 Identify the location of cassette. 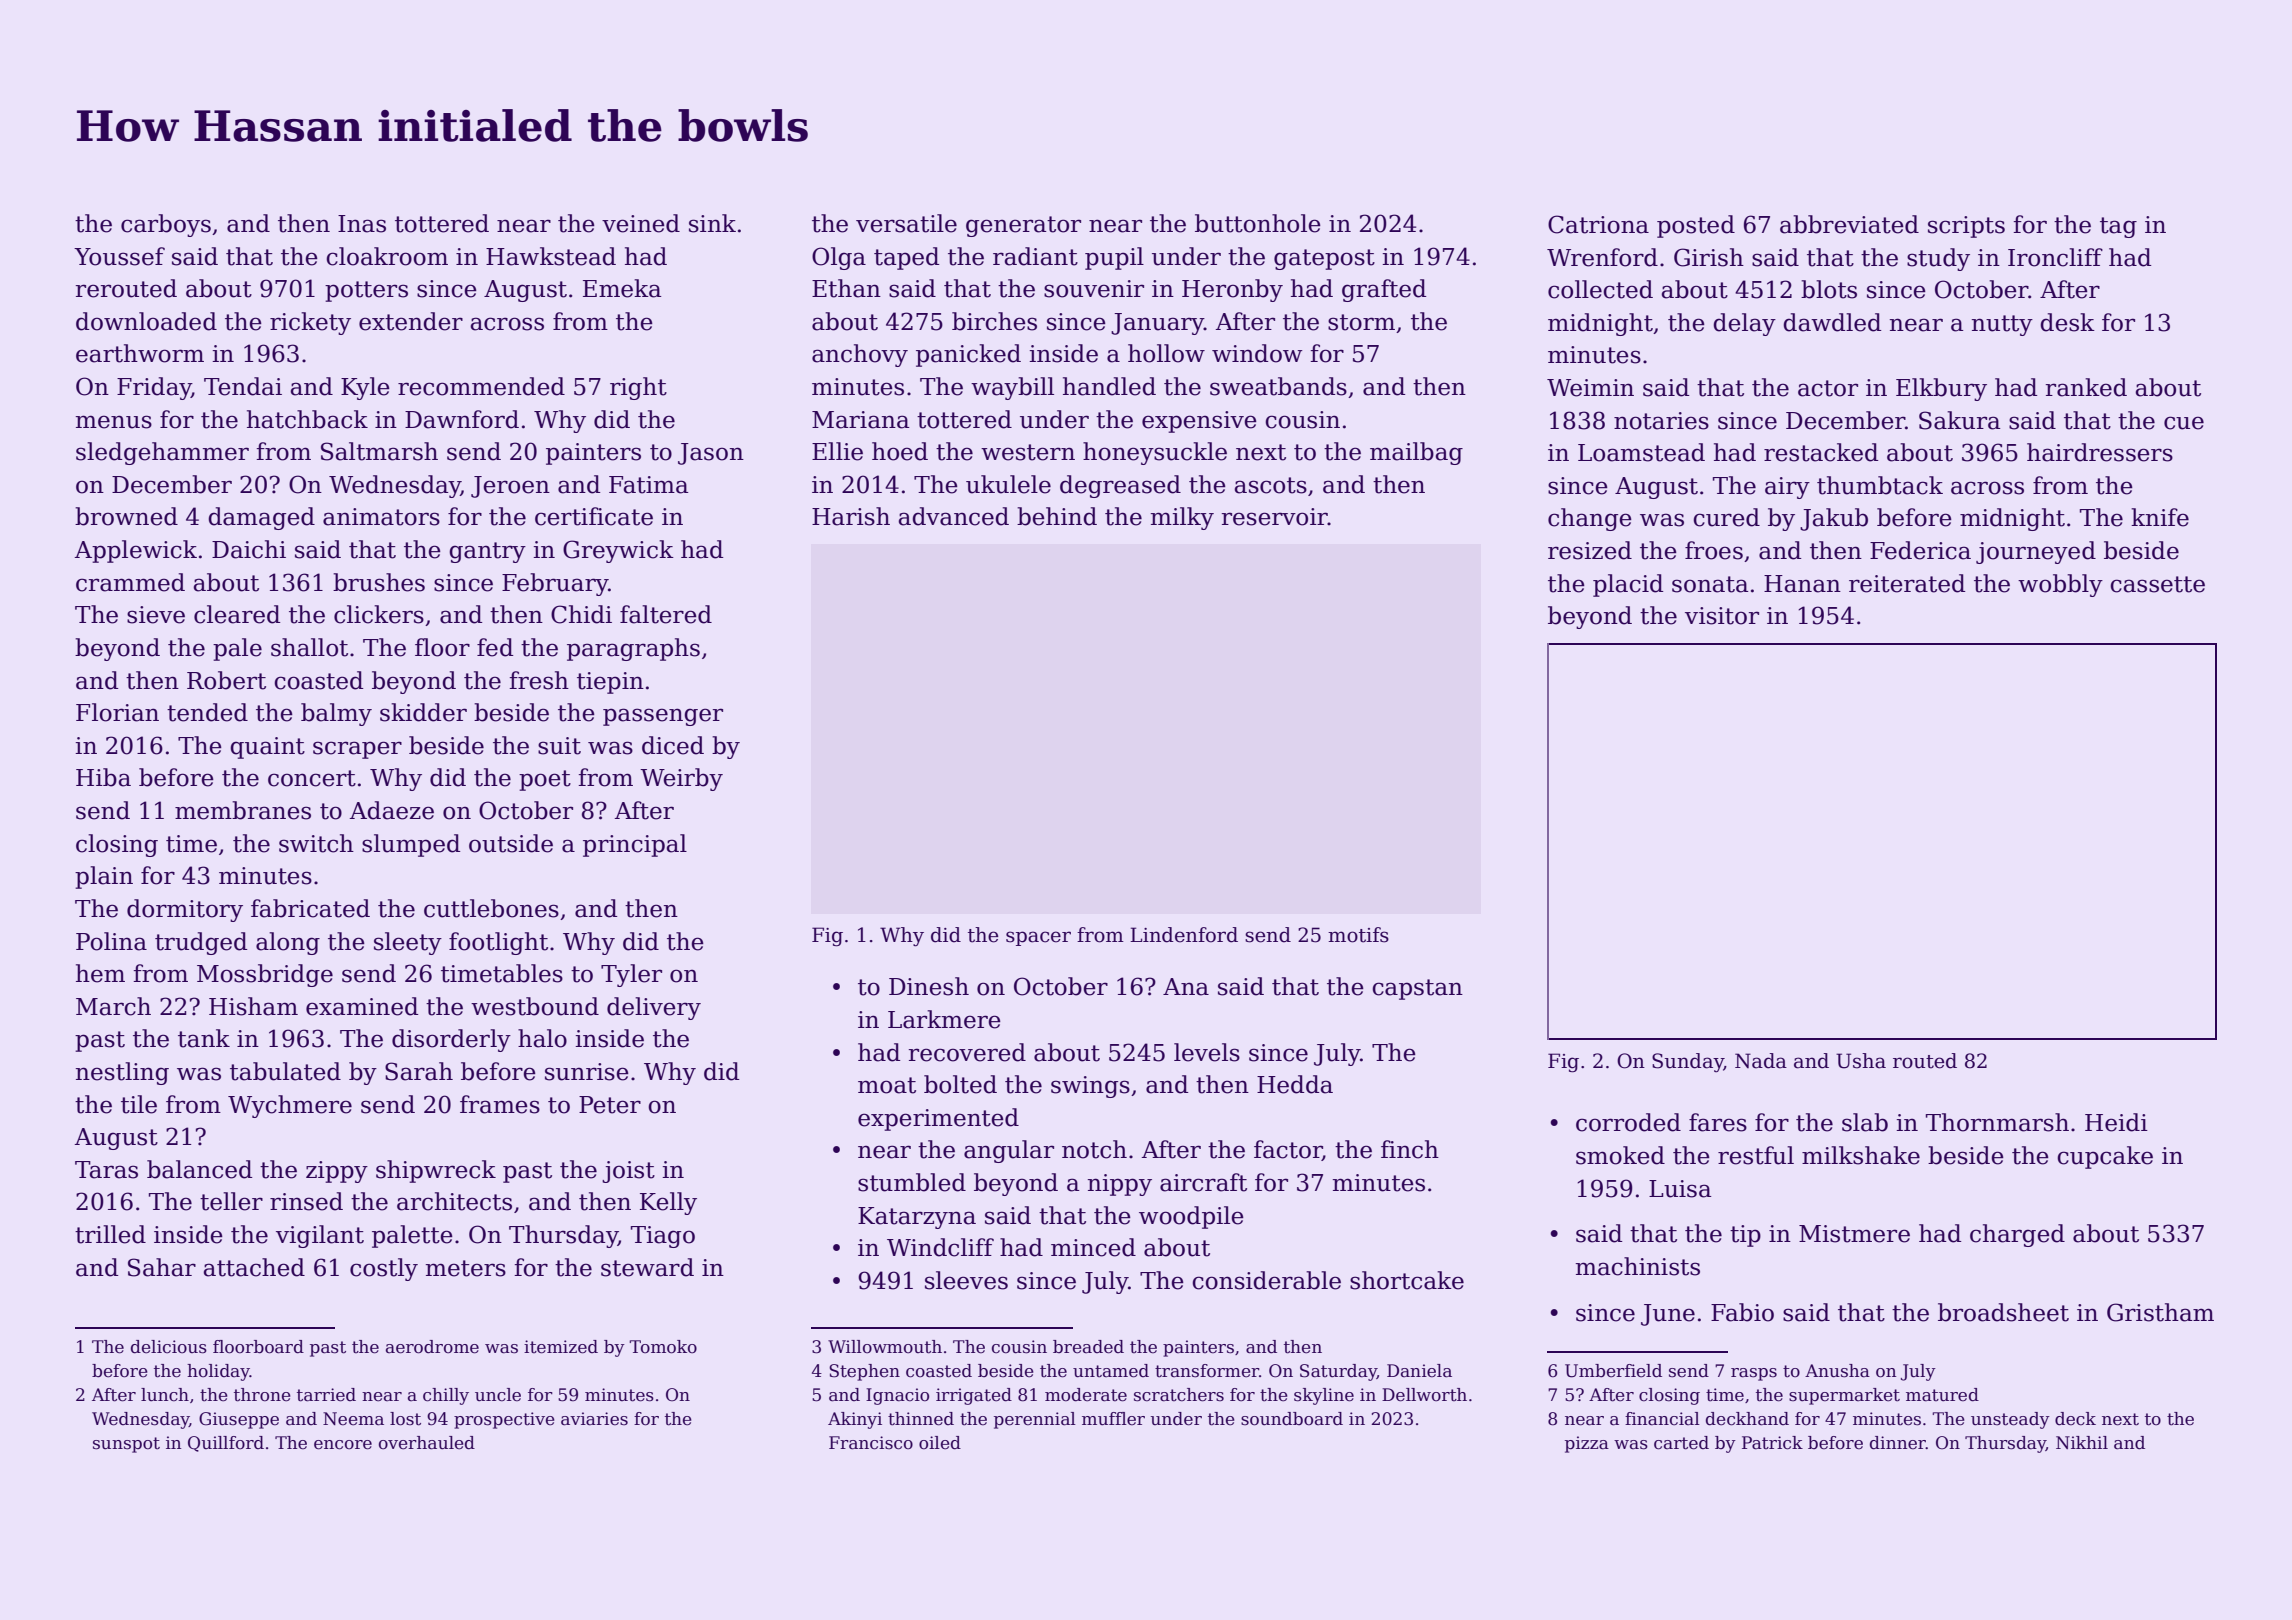
(2157, 584).
